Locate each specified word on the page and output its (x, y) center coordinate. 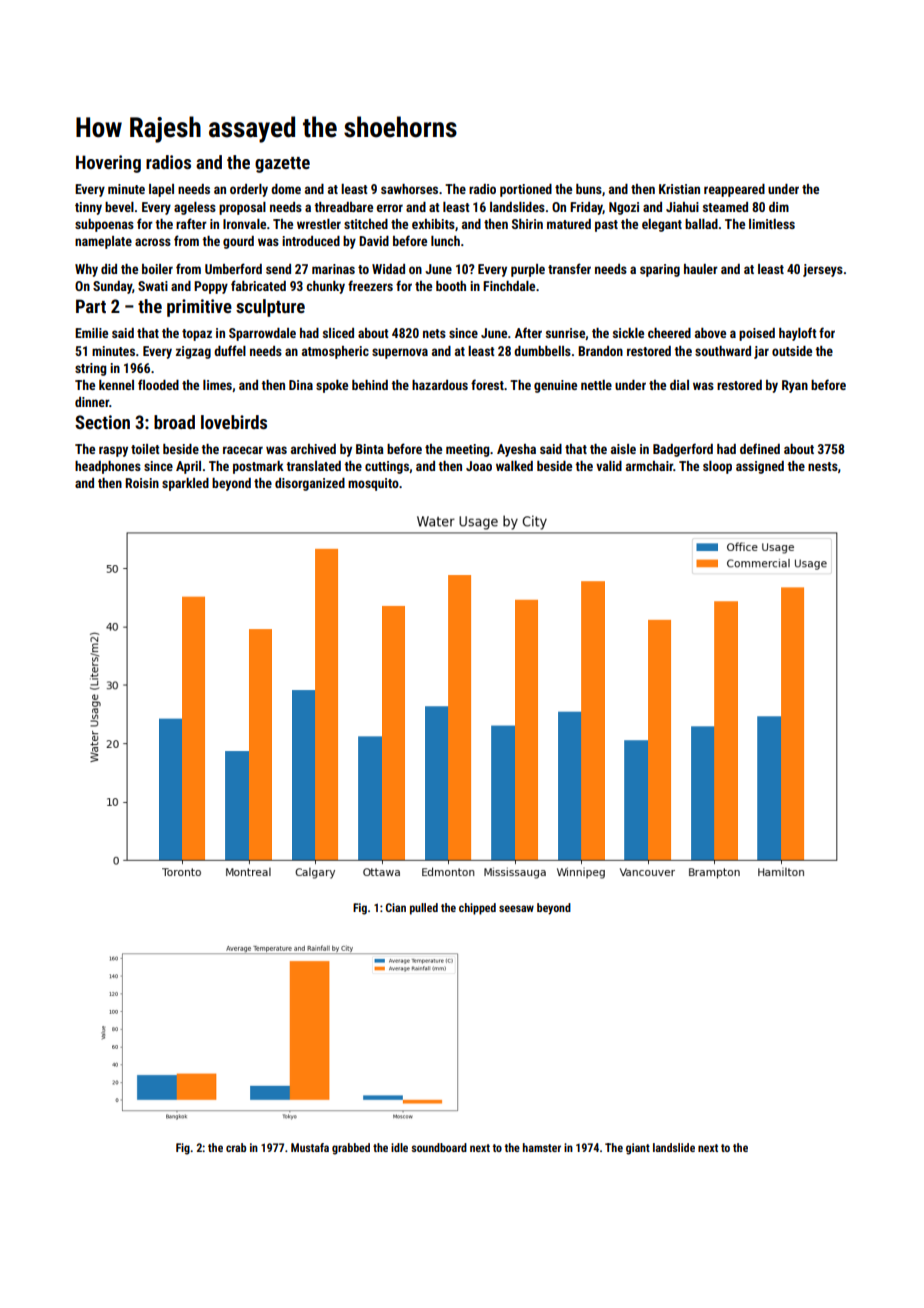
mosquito (373, 484)
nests (823, 466)
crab (236, 1147)
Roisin (142, 483)
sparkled (185, 484)
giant (638, 1149)
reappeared (734, 190)
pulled (424, 909)
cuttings (387, 467)
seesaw (516, 908)
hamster (542, 1147)
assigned (760, 467)
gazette (282, 165)
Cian (396, 907)
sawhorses (409, 189)
